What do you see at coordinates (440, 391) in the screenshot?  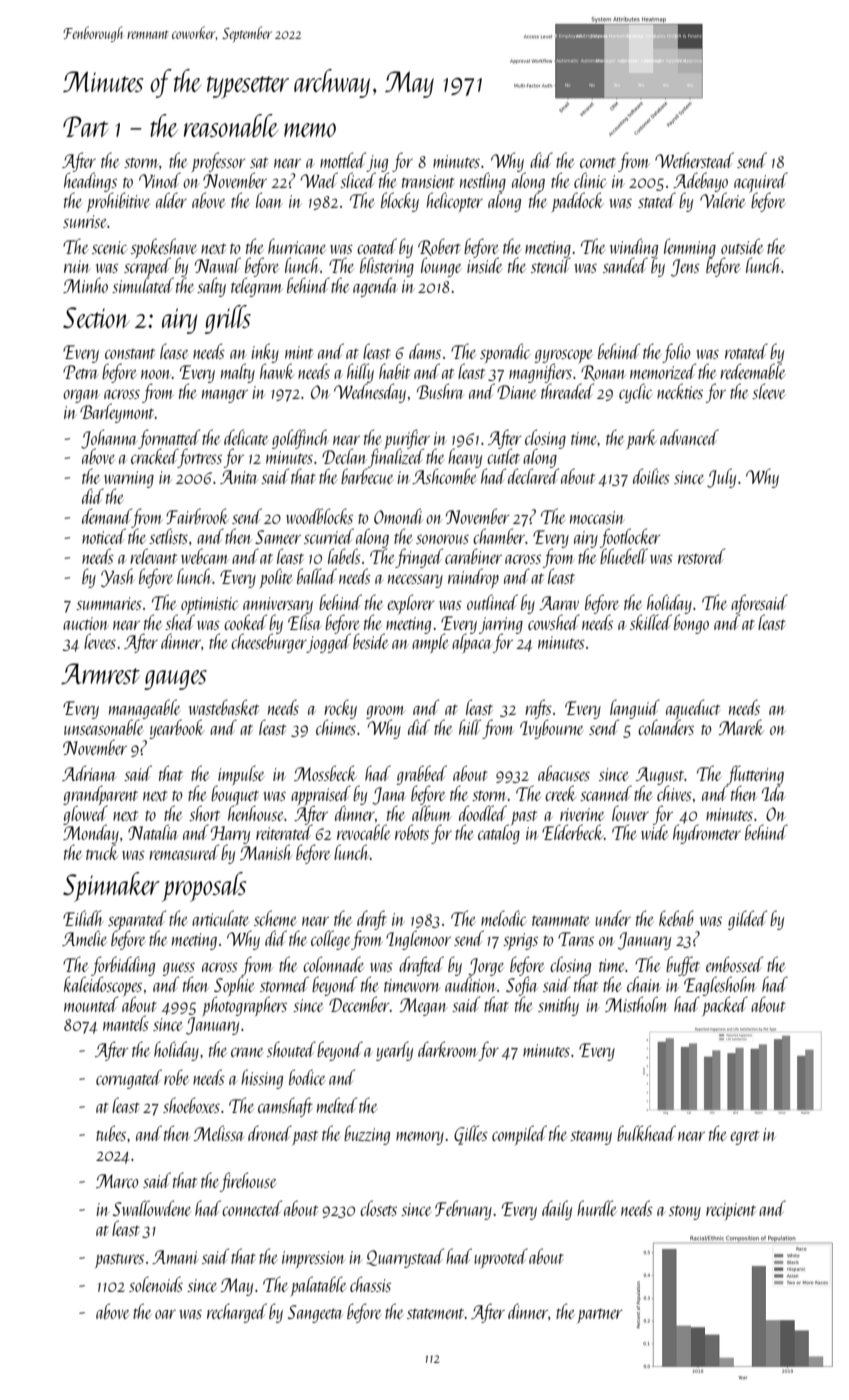 I see `Bushra` at bounding box center [440, 391].
